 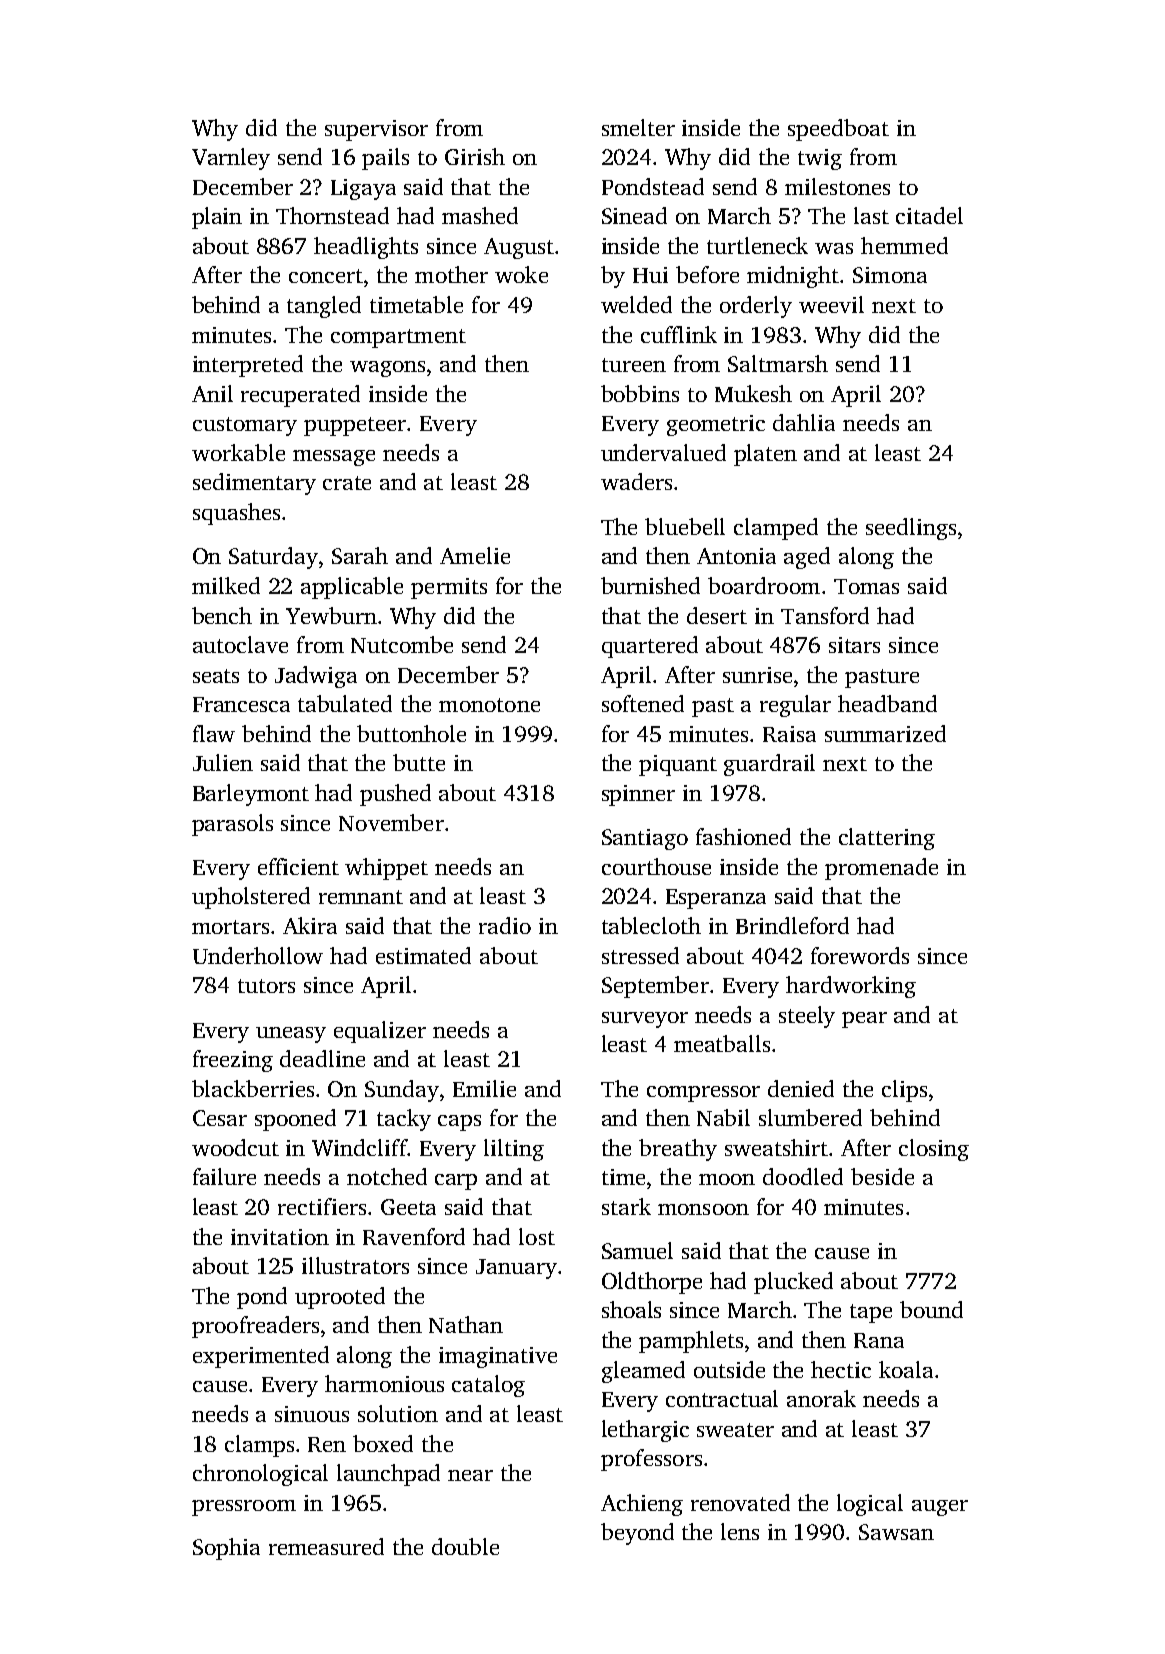 What do you see at coordinates (521, 274) in the screenshot?
I see `woke` at bounding box center [521, 274].
